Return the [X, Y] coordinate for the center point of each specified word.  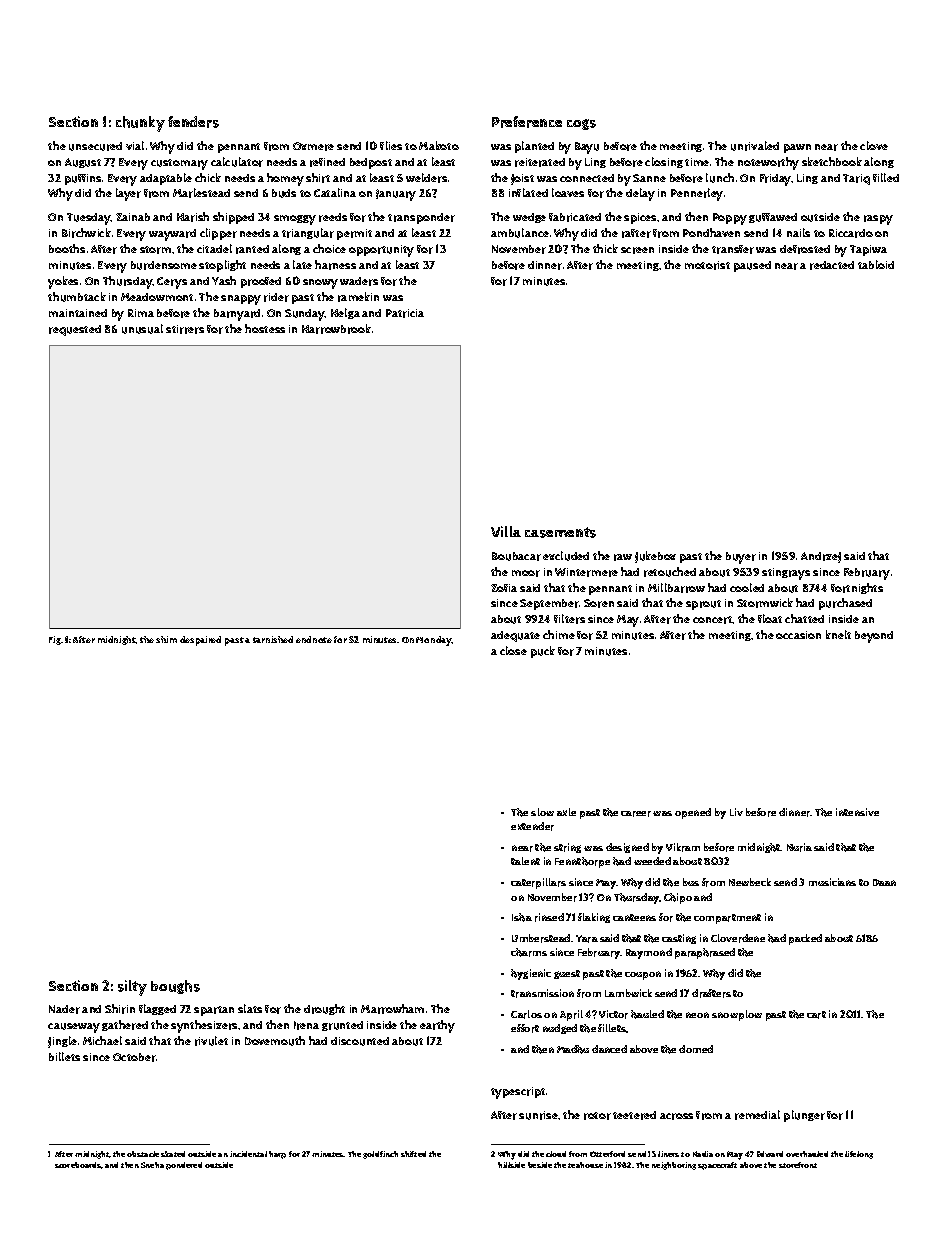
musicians [832, 882]
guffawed [773, 218]
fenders [193, 122]
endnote [314, 639]
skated [173, 1154]
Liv [736, 812]
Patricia [405, 313]
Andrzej [821, 557]
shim [166, 639]
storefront [798, 1165]
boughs [175, 987]
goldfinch [380, 1155]
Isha [522, 917]
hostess [265, 328]
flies [391, 145]
